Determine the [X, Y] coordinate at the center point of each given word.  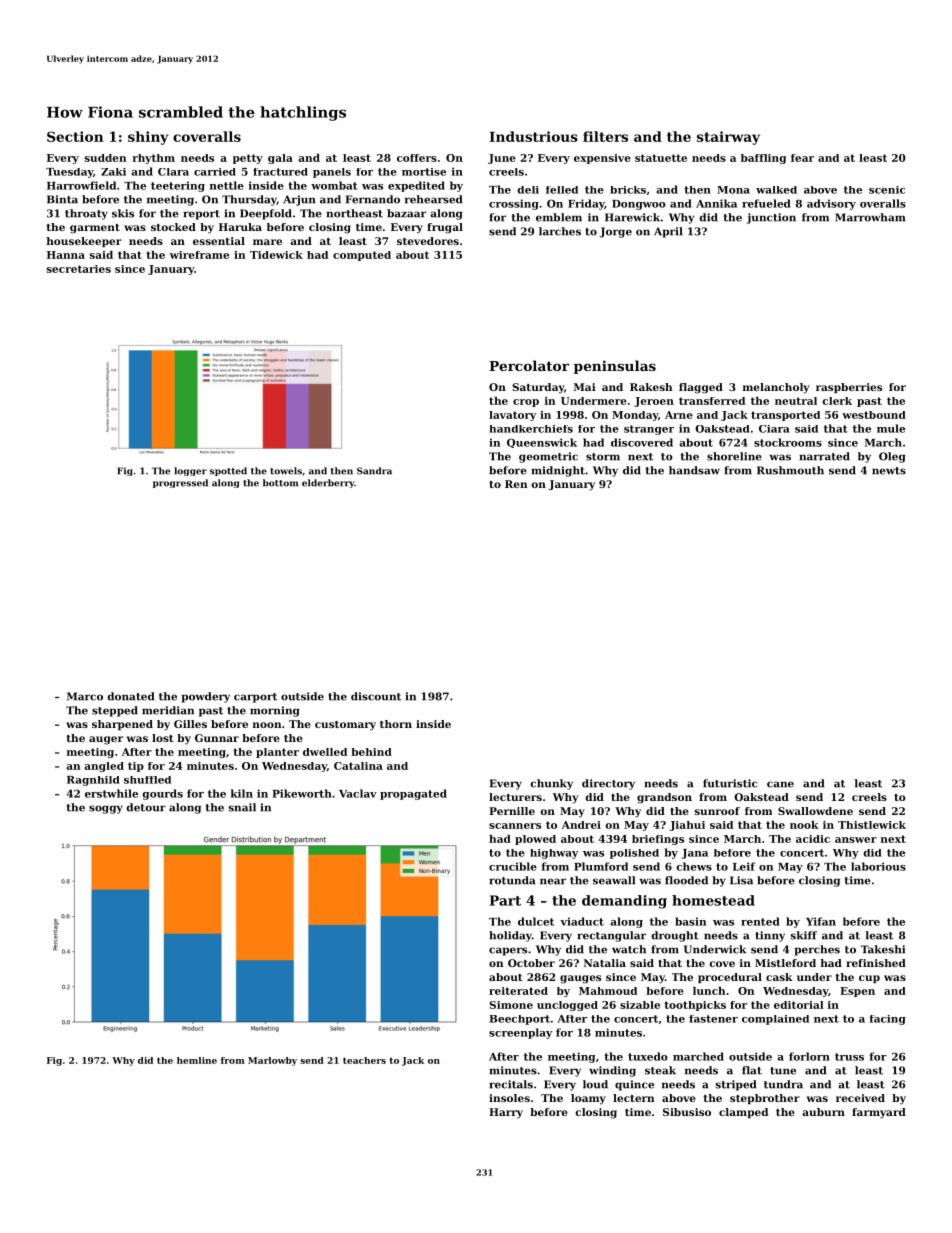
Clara [173, 172]
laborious [878, 866]
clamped [743, 1113]
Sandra [374, 471]
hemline [197, 1060]
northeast [354, 213]
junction [771, 218]
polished [634, 854]
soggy [106, 809]
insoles [509, 1098]
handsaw [694, 470]
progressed [180, 483]
